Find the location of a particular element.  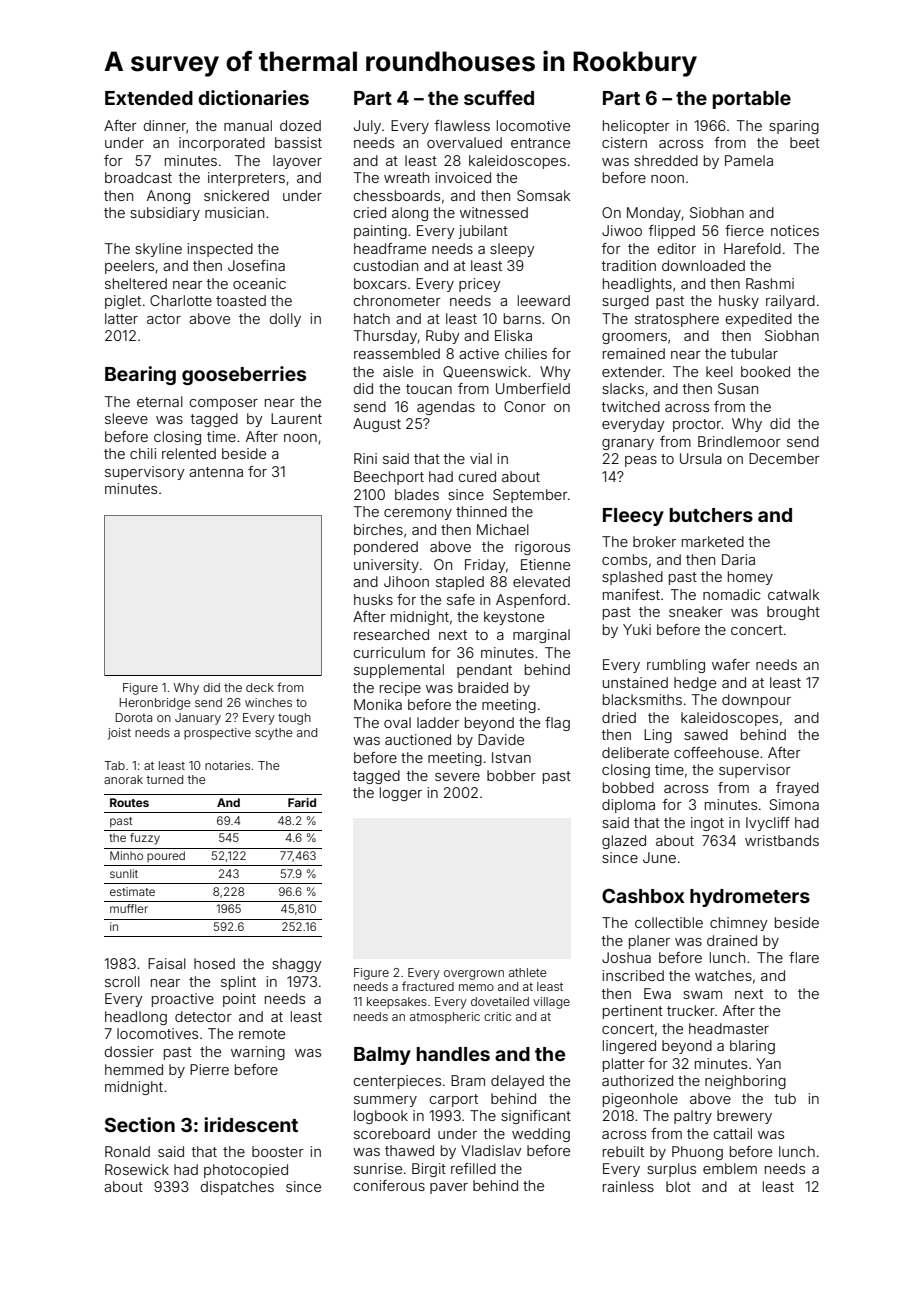

piglet is located at coordinates (123, 302).
